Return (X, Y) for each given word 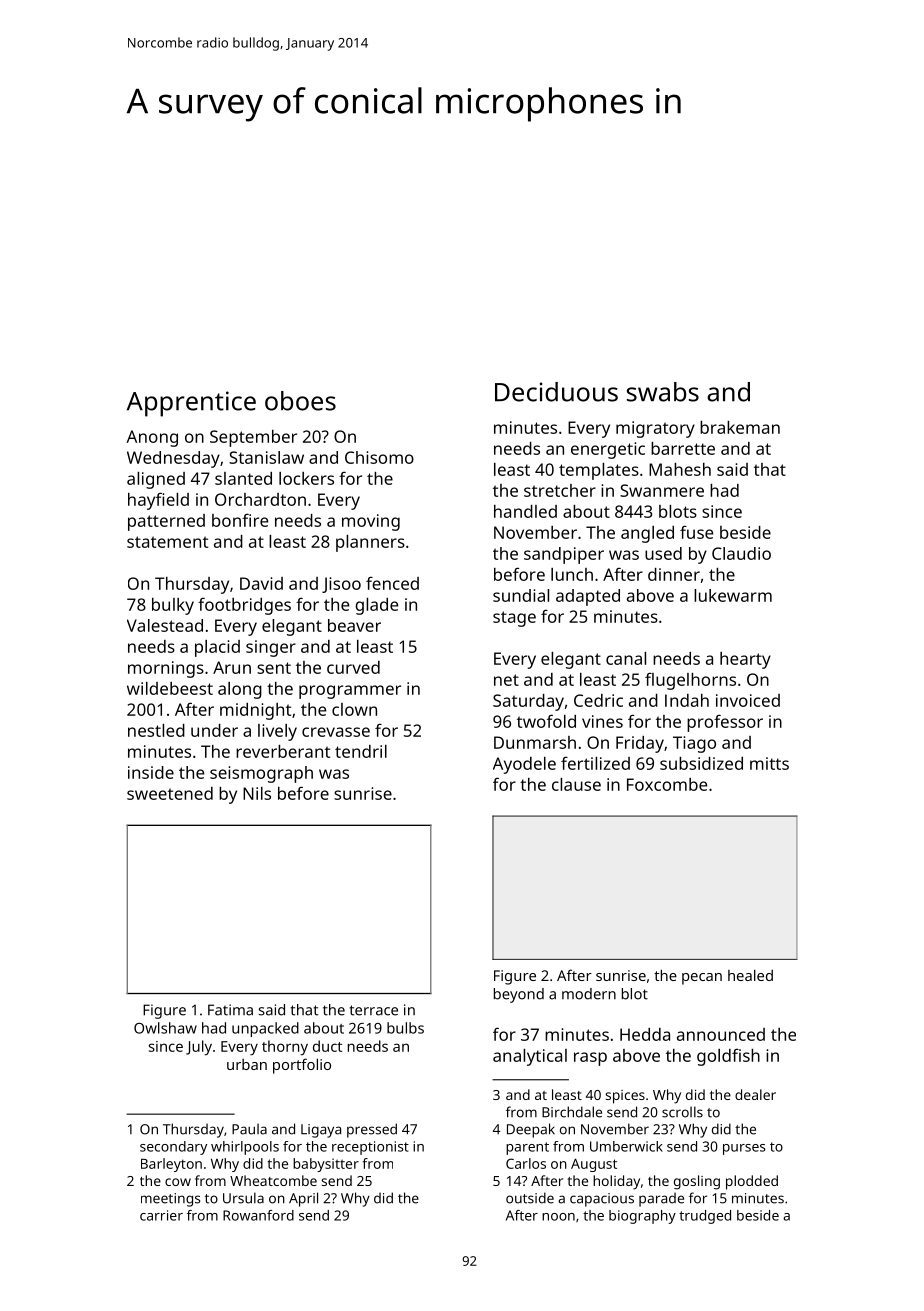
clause (576, 784)
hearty (745, 660)
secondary (173, 1148)
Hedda (645, 1034)
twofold (546, 721)
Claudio (741, 553)
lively (277, 732)
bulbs (405, 1028)
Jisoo (341, 585)
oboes (300, 401)
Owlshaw (165, 1028)
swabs (663, 392)
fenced (392, 583)
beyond (519, 995)
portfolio (302, 1066)
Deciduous (556, 392)
